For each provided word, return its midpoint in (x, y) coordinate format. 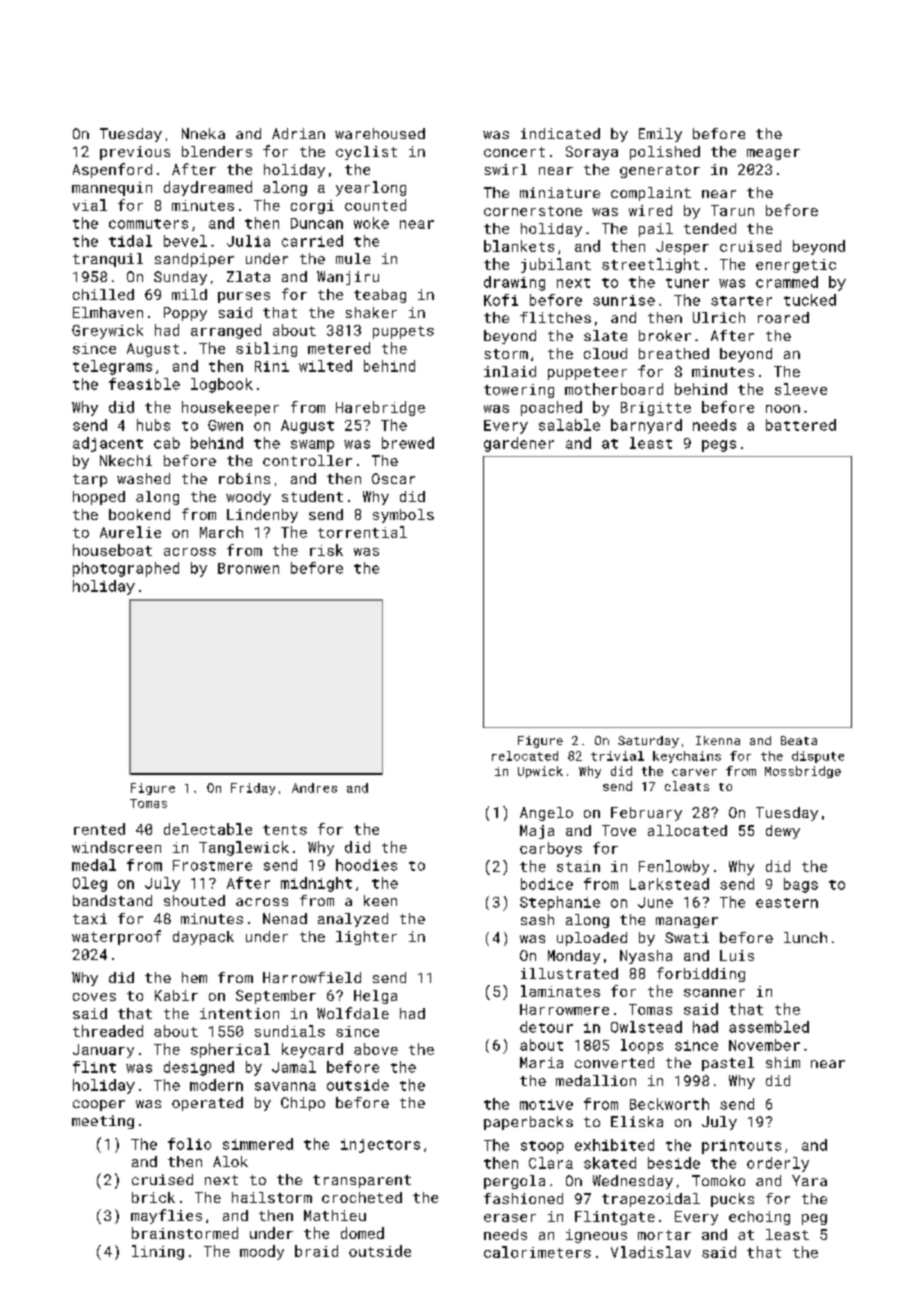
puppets (403, 332)
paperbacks (528, 1123)
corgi (312, 207)
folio (189, 1144)
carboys (551, 849)
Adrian (298, 133)
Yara (809, 1180)
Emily (660, 135)
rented (99, 829)
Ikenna (718, 740)
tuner (687, 283)
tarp (90, 480)
